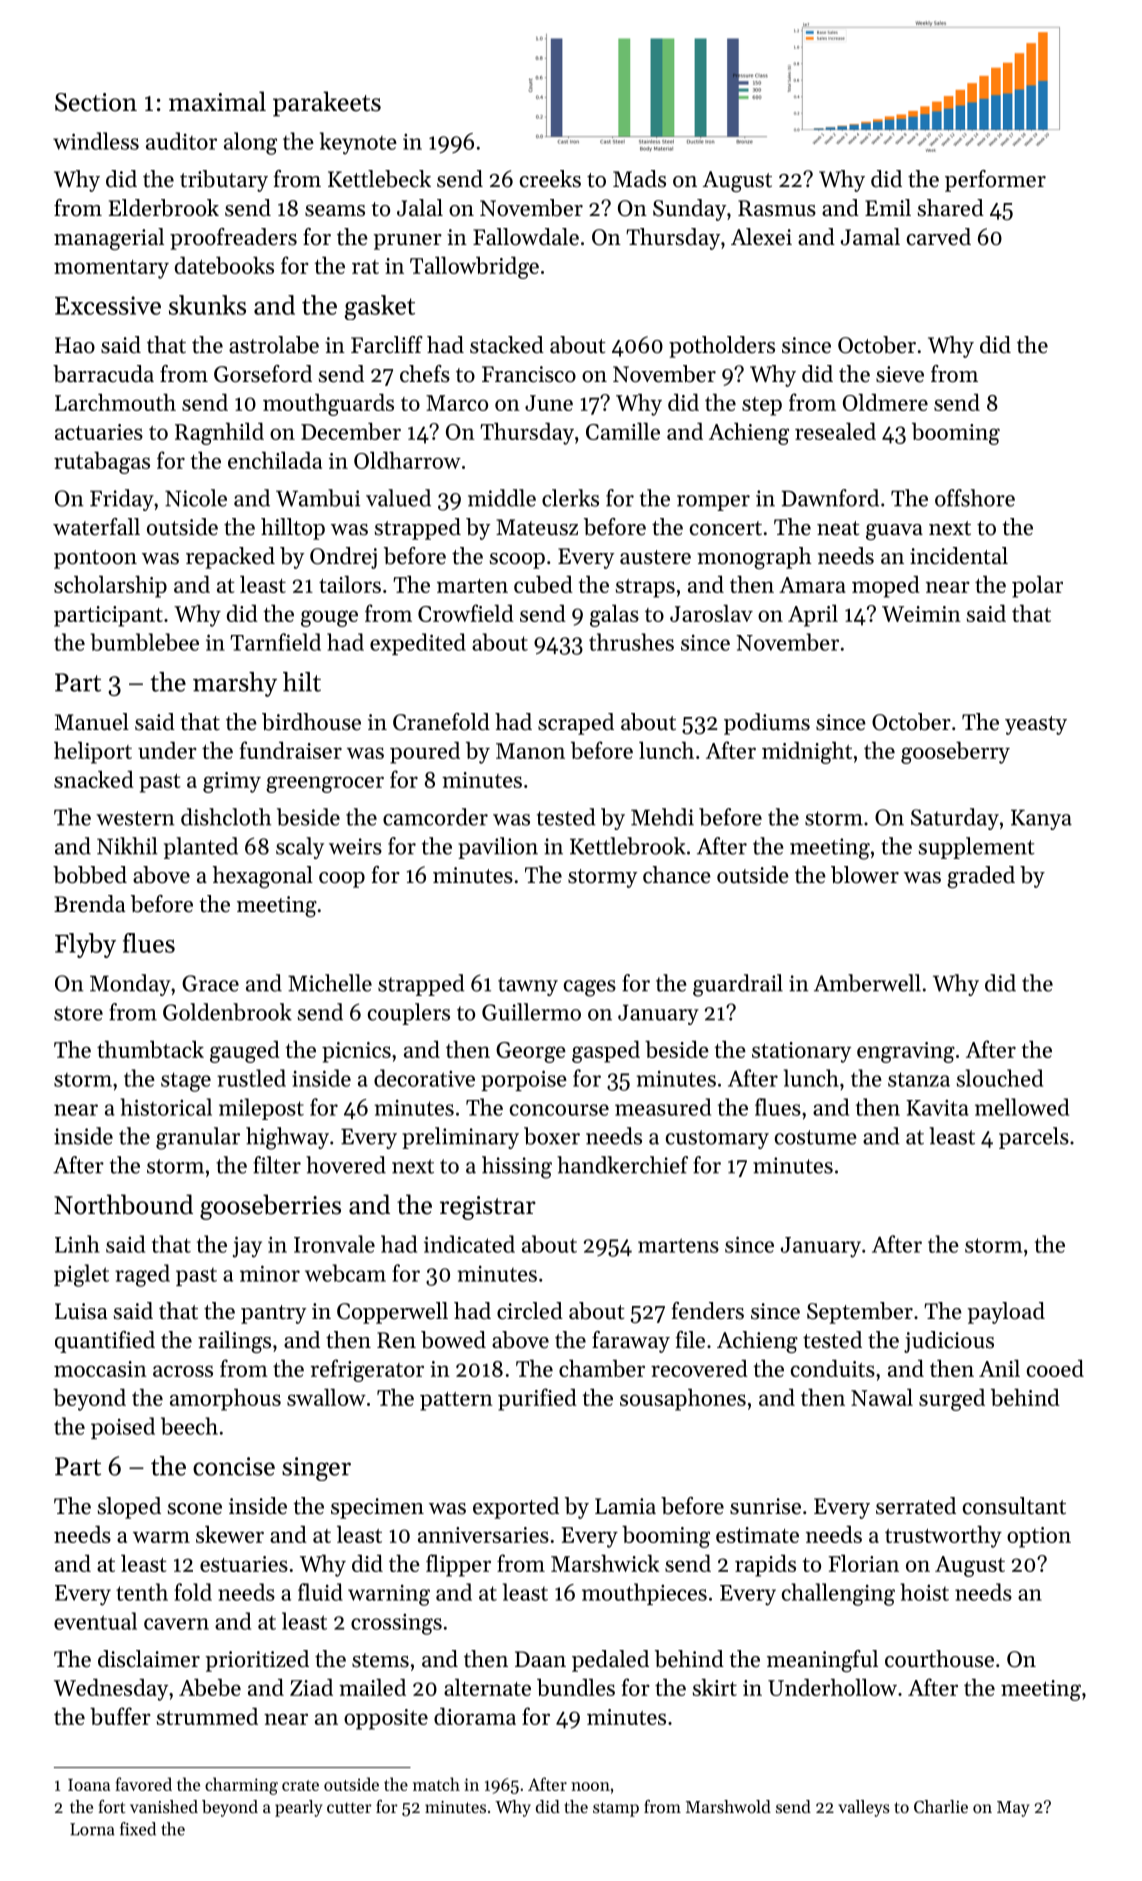 This document has height=1881, width=1142. Describe the element at coordinates (111, 269) in the document. I see `momentary` at that location.
